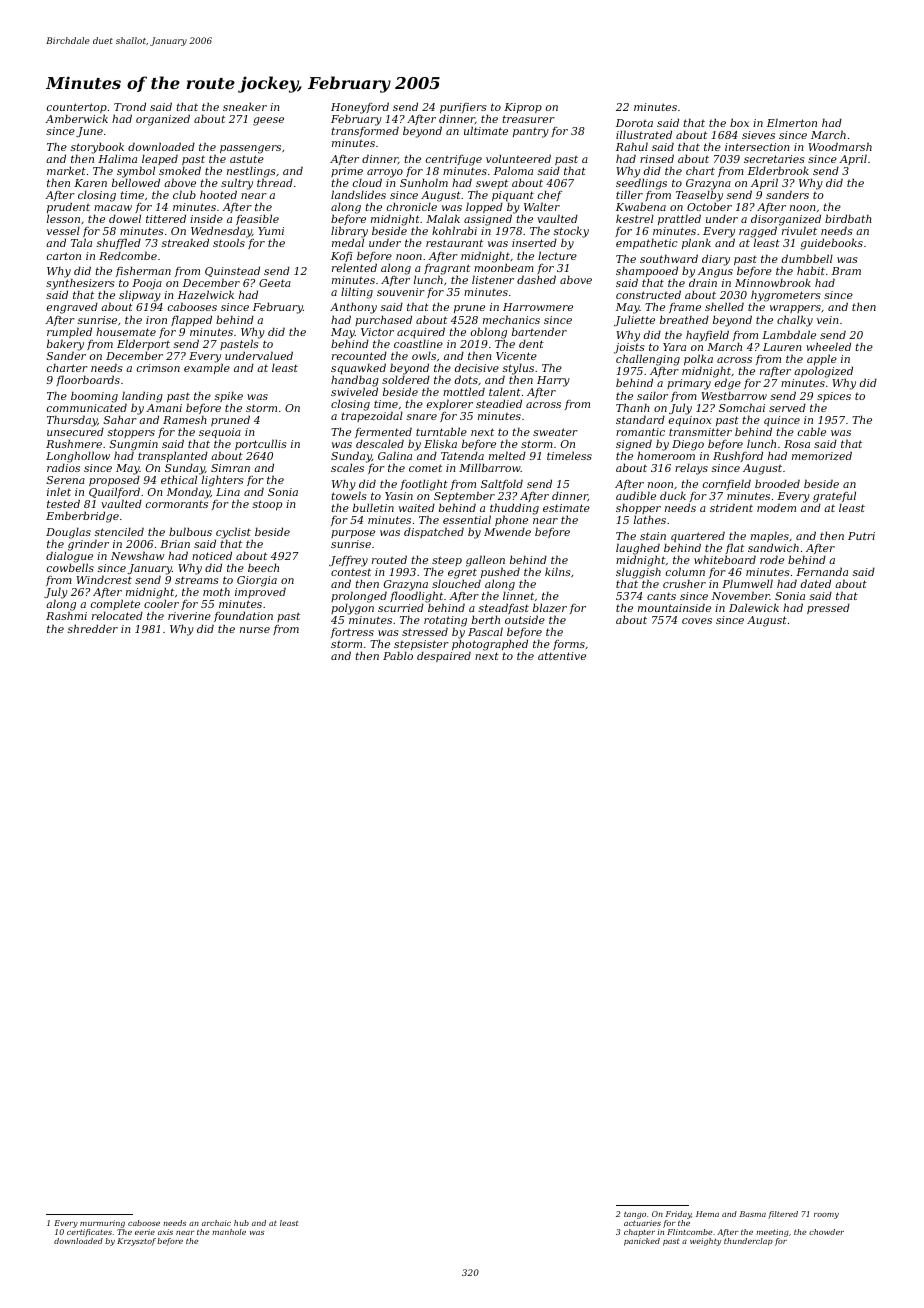  I want to click on Kiprop, so click(523, 108).
